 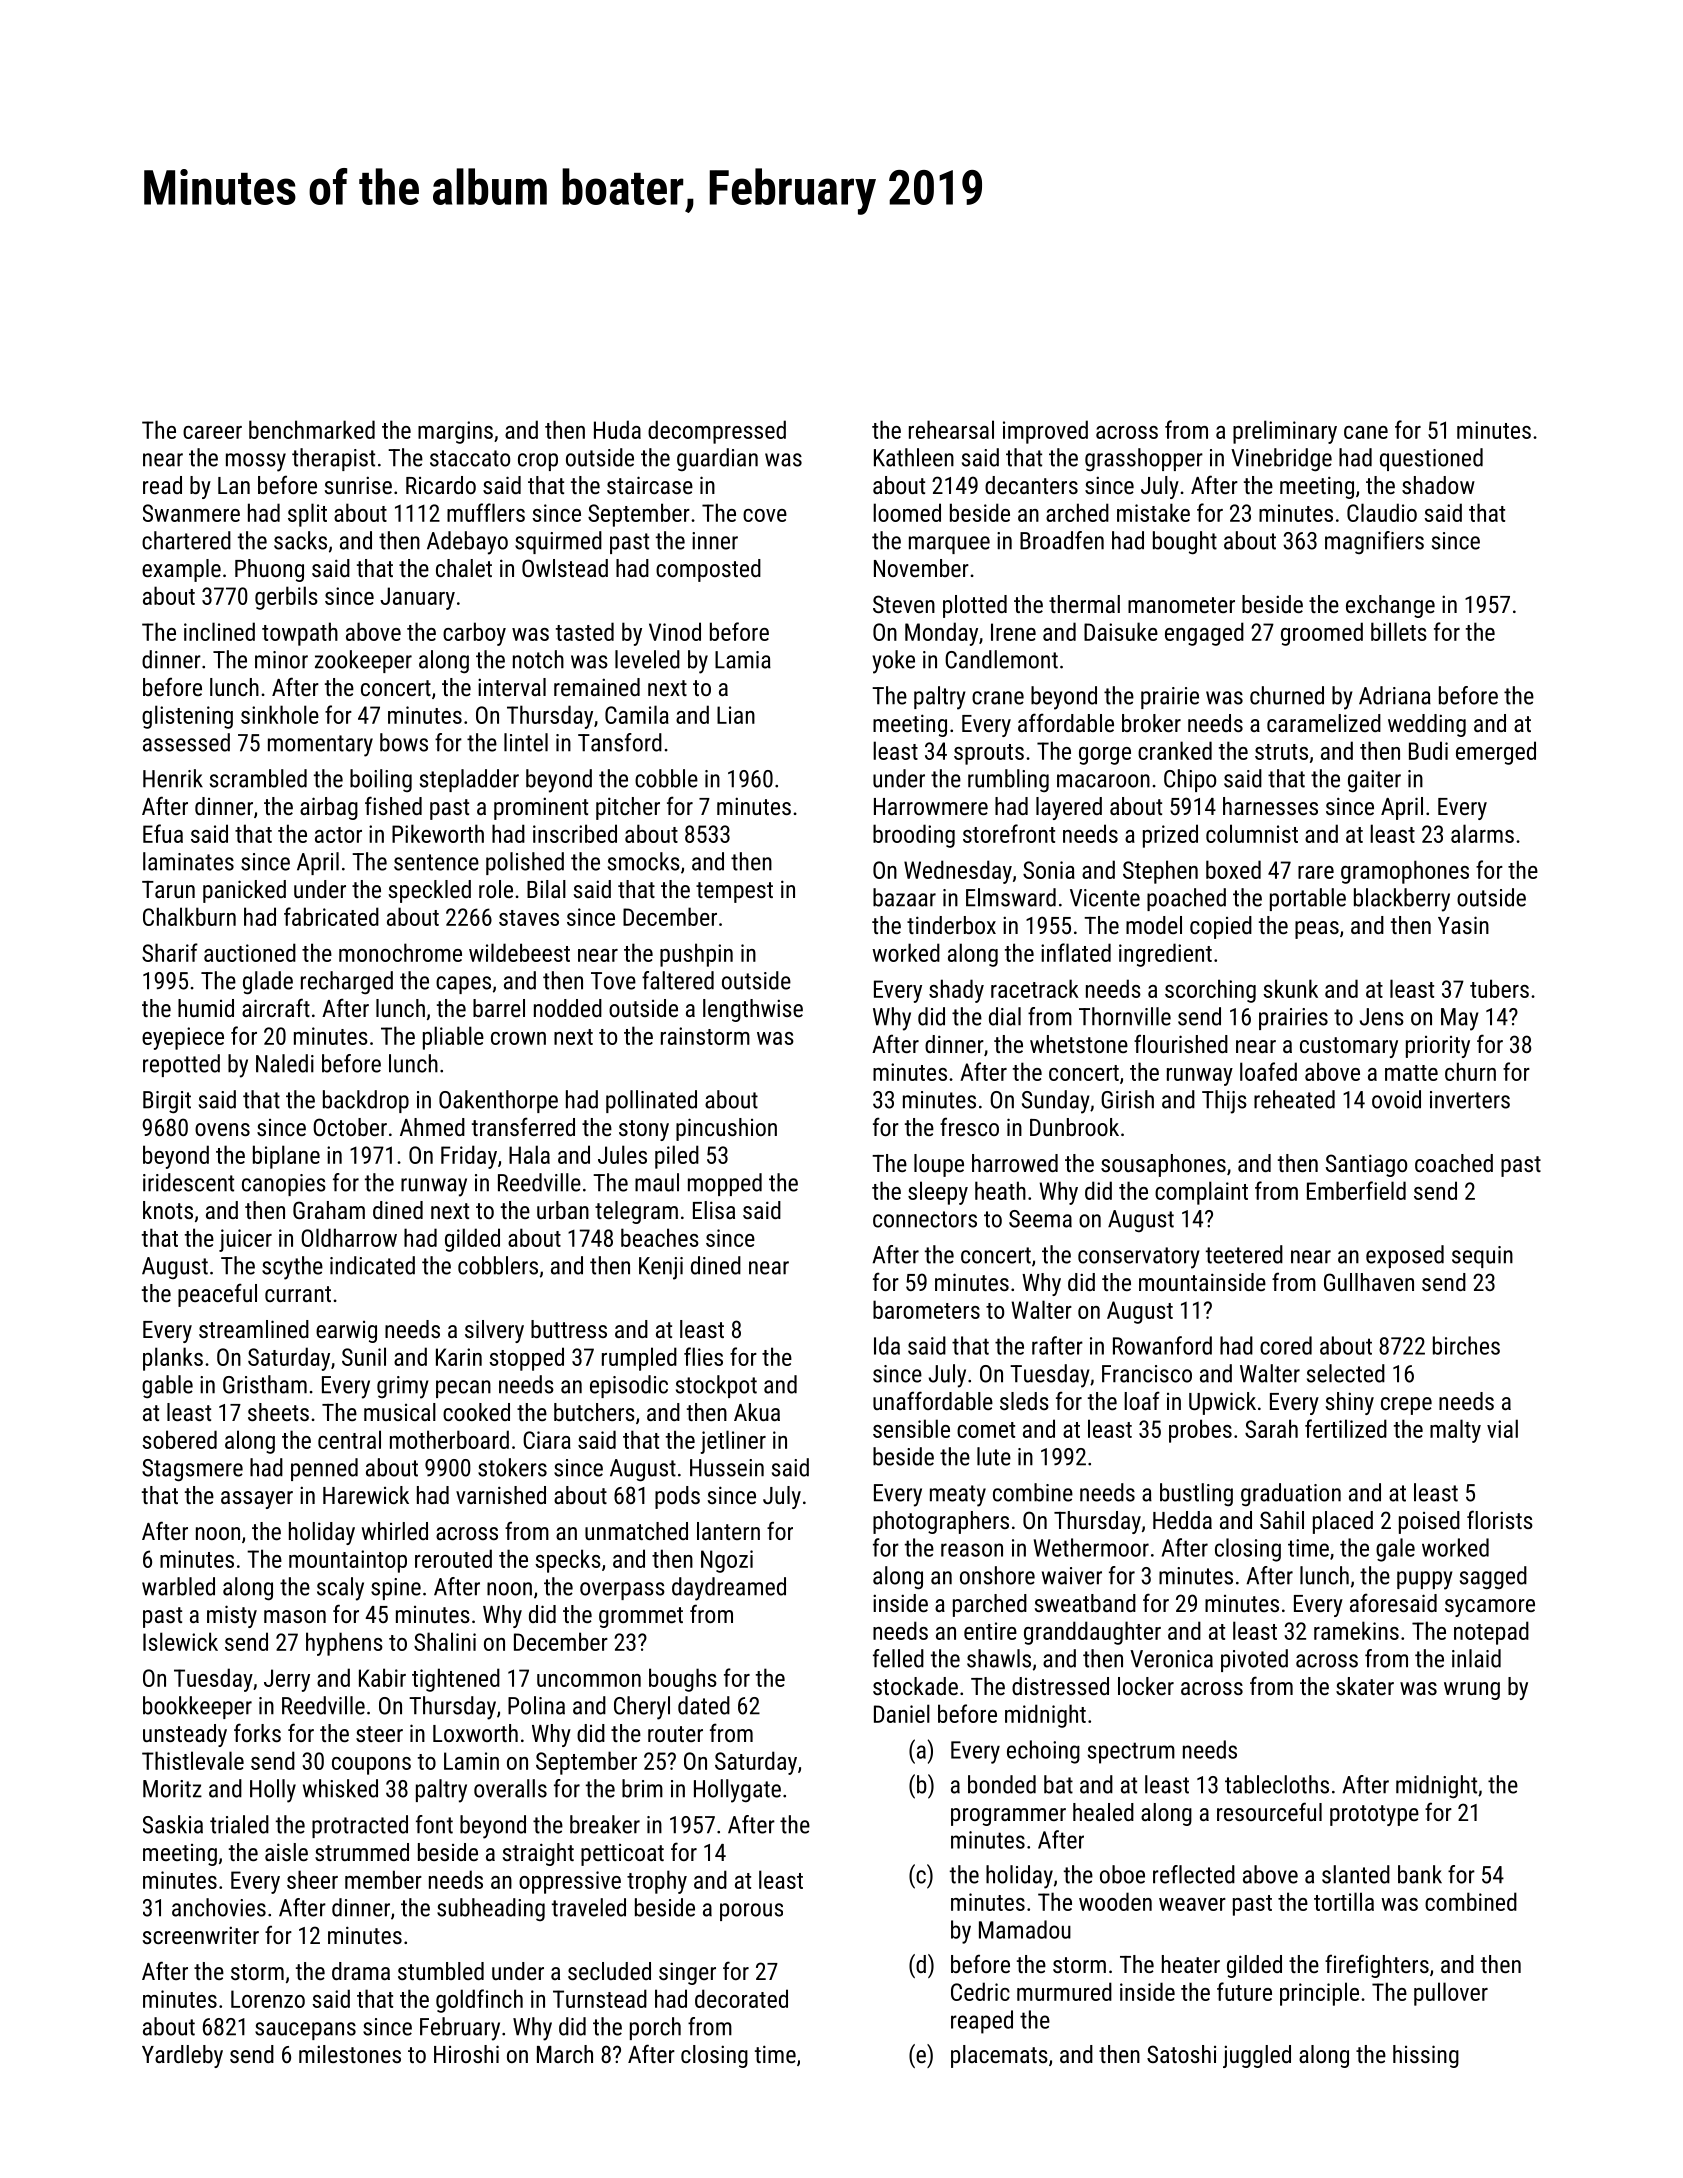 What do you see at coordinates (417, 598) in the page?
I see `January` at bounding box center [417, 598].
